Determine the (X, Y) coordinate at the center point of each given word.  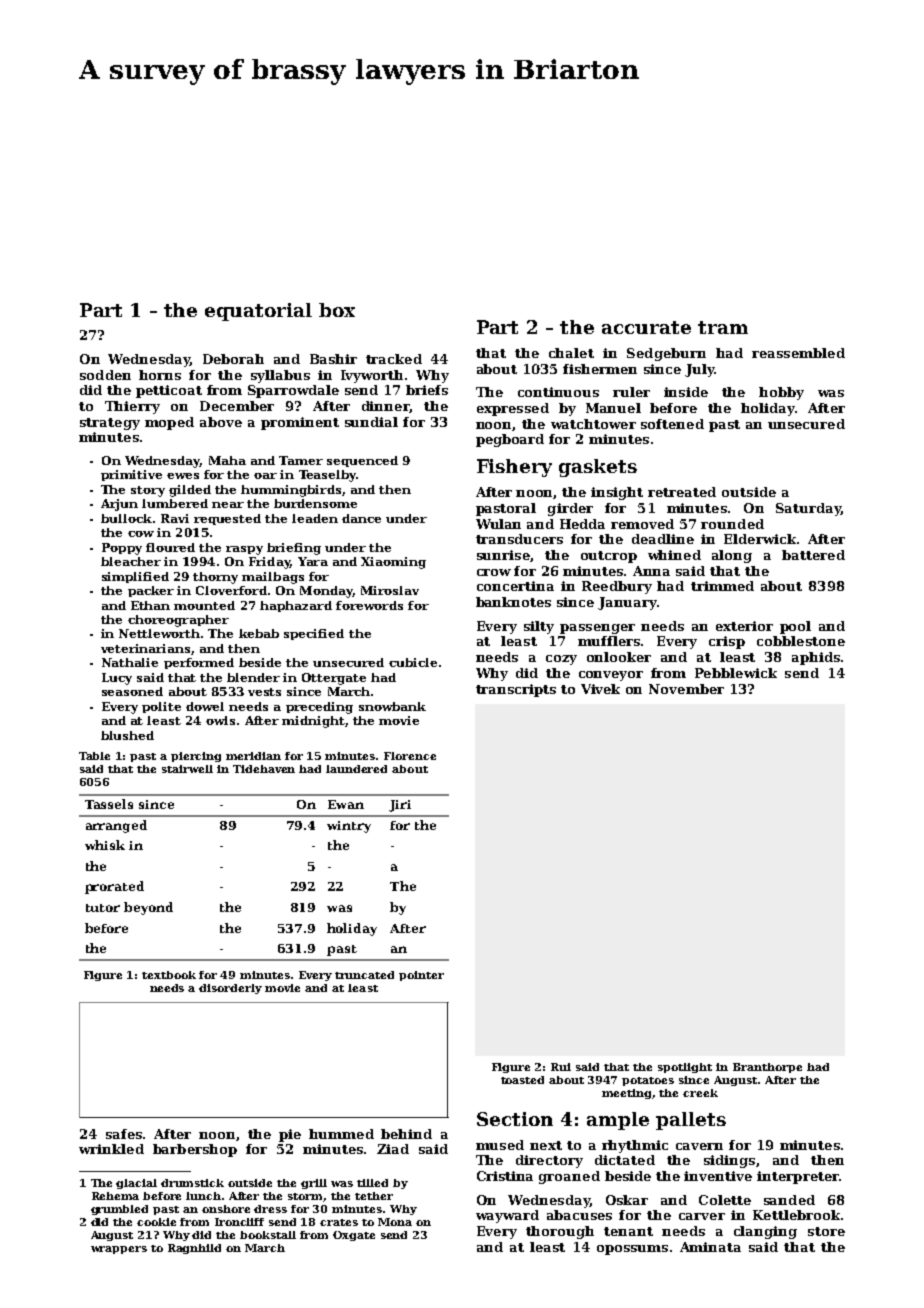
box (337, 310)
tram (723, 327)
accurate (646, 327)
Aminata (710, 1247)
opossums (632, 1250)
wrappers (119, 1250)
